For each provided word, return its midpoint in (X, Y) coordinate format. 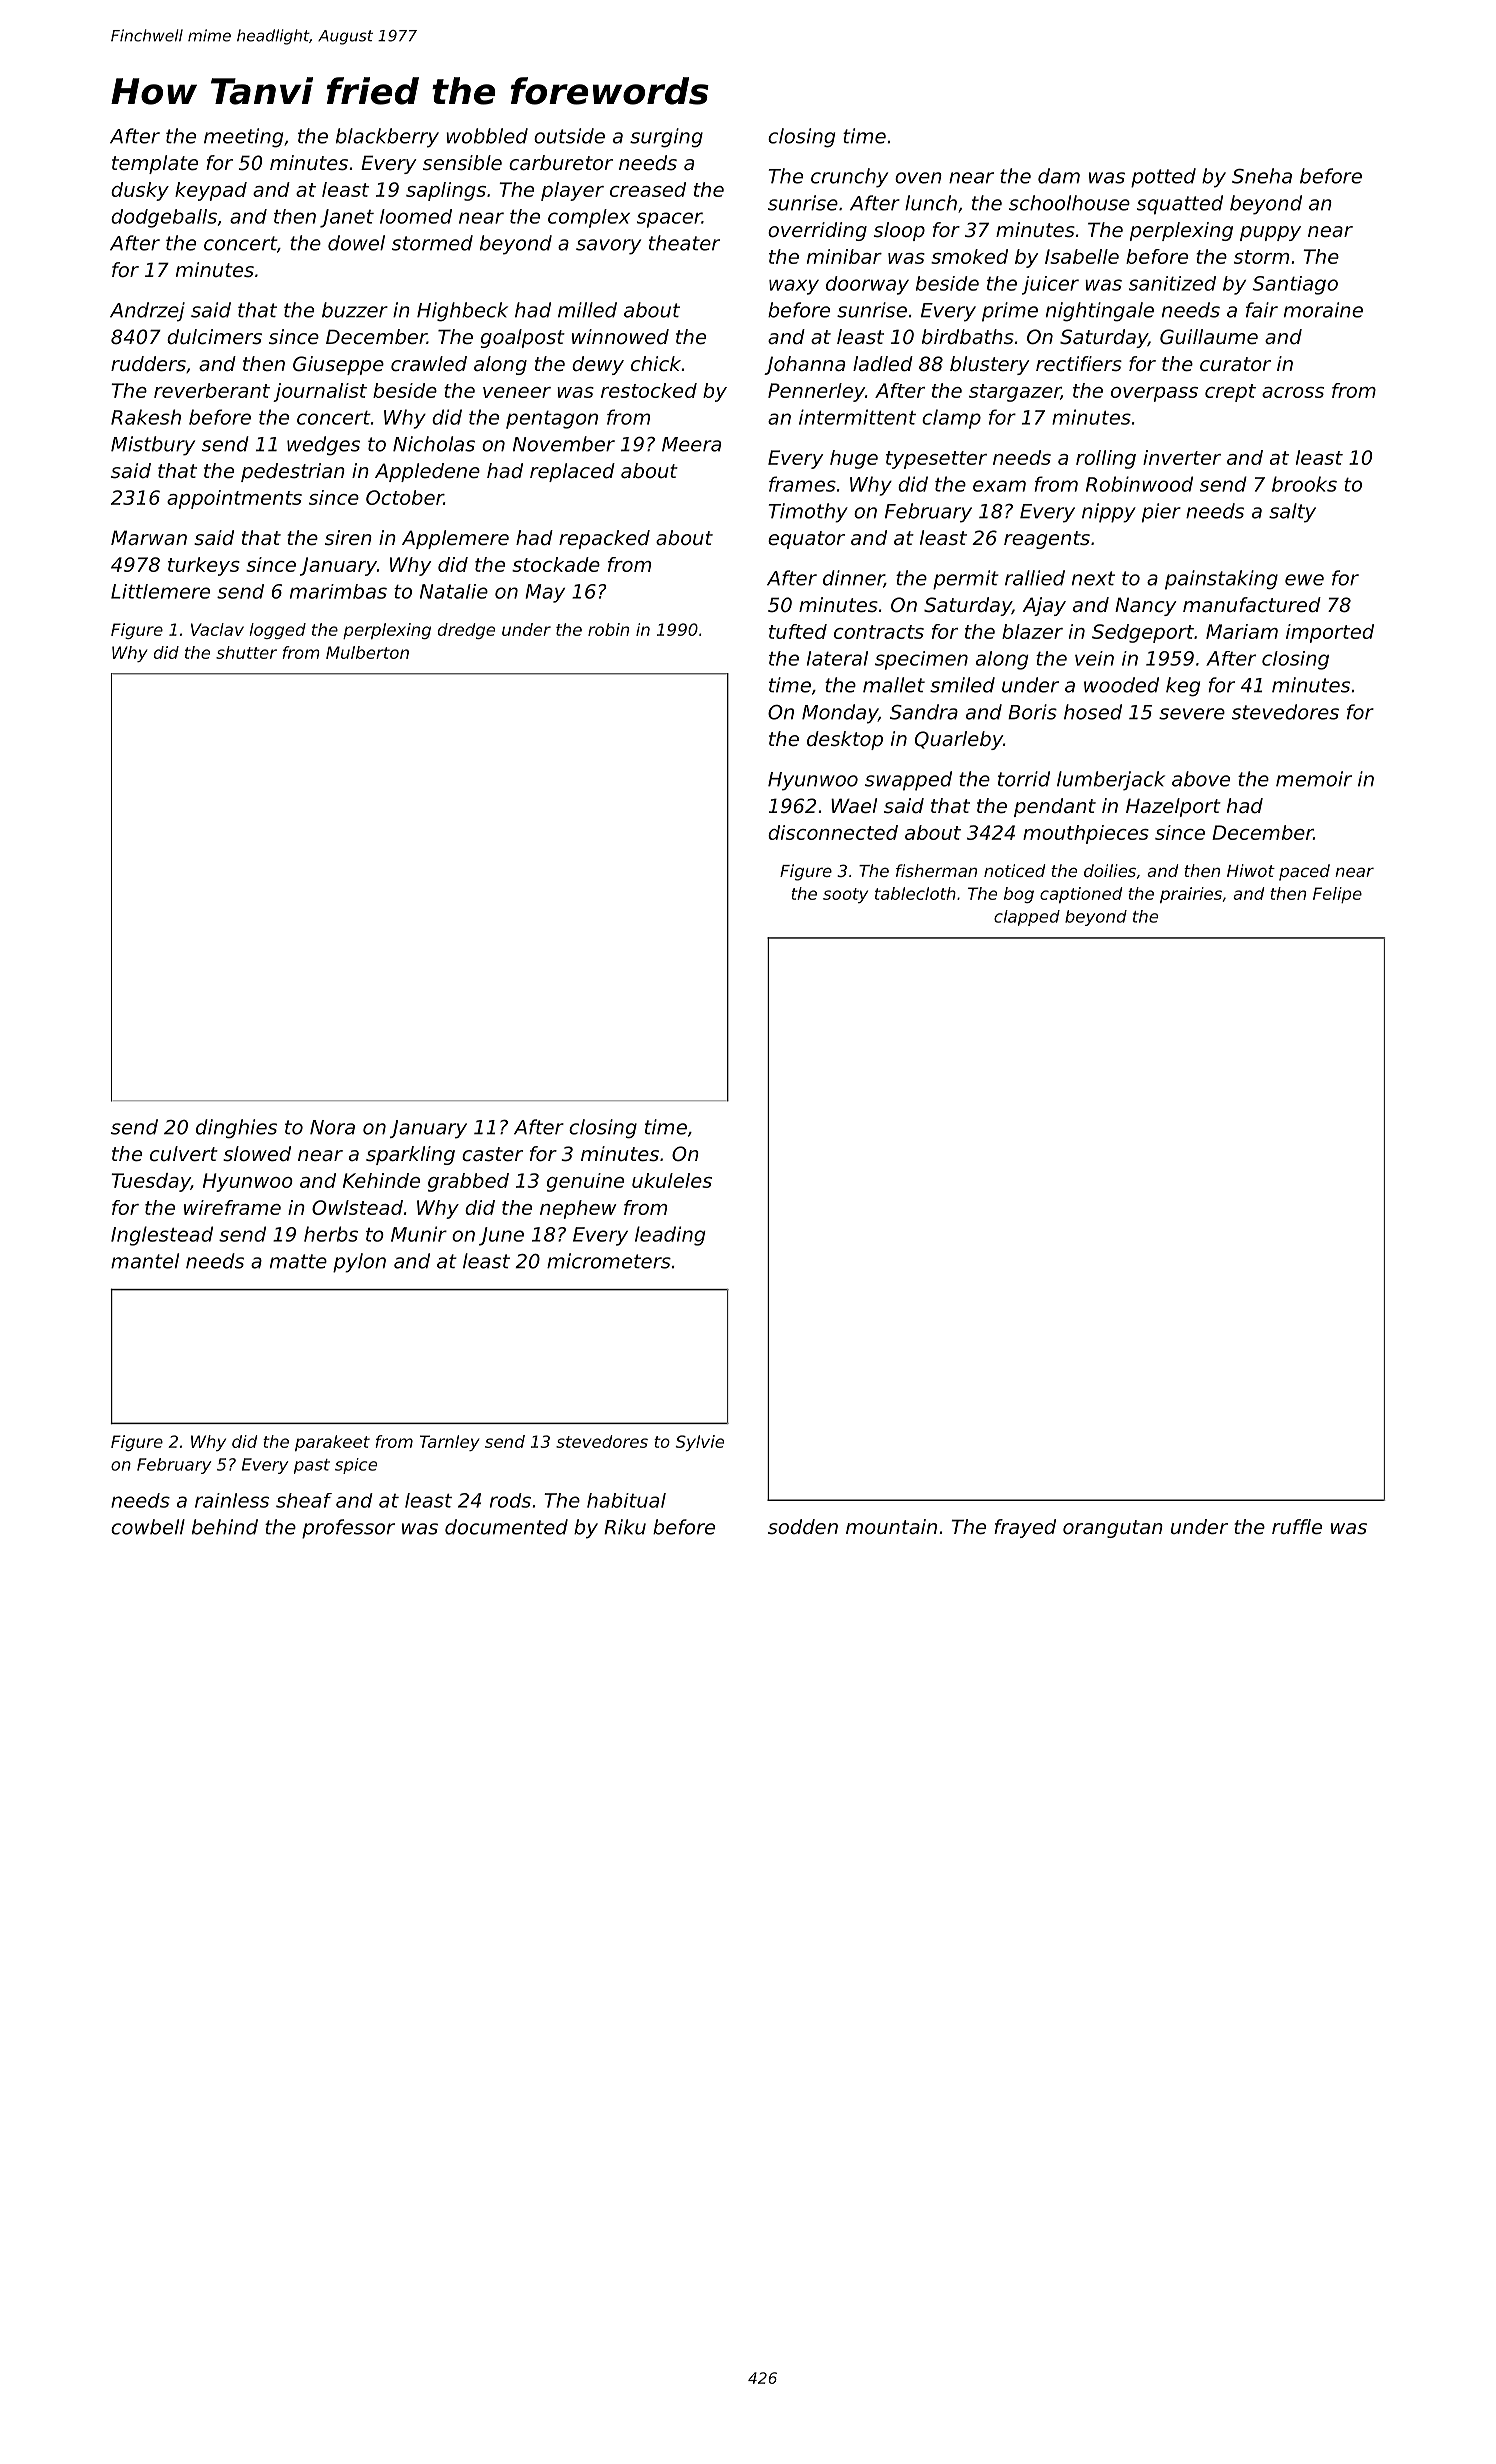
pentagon (552, 420)
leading (670, 1236)
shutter (246, 652)
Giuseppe (338, 365)
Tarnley (450, 1443)
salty (1292, 513)
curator (1235, 364)
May (545, 593)
